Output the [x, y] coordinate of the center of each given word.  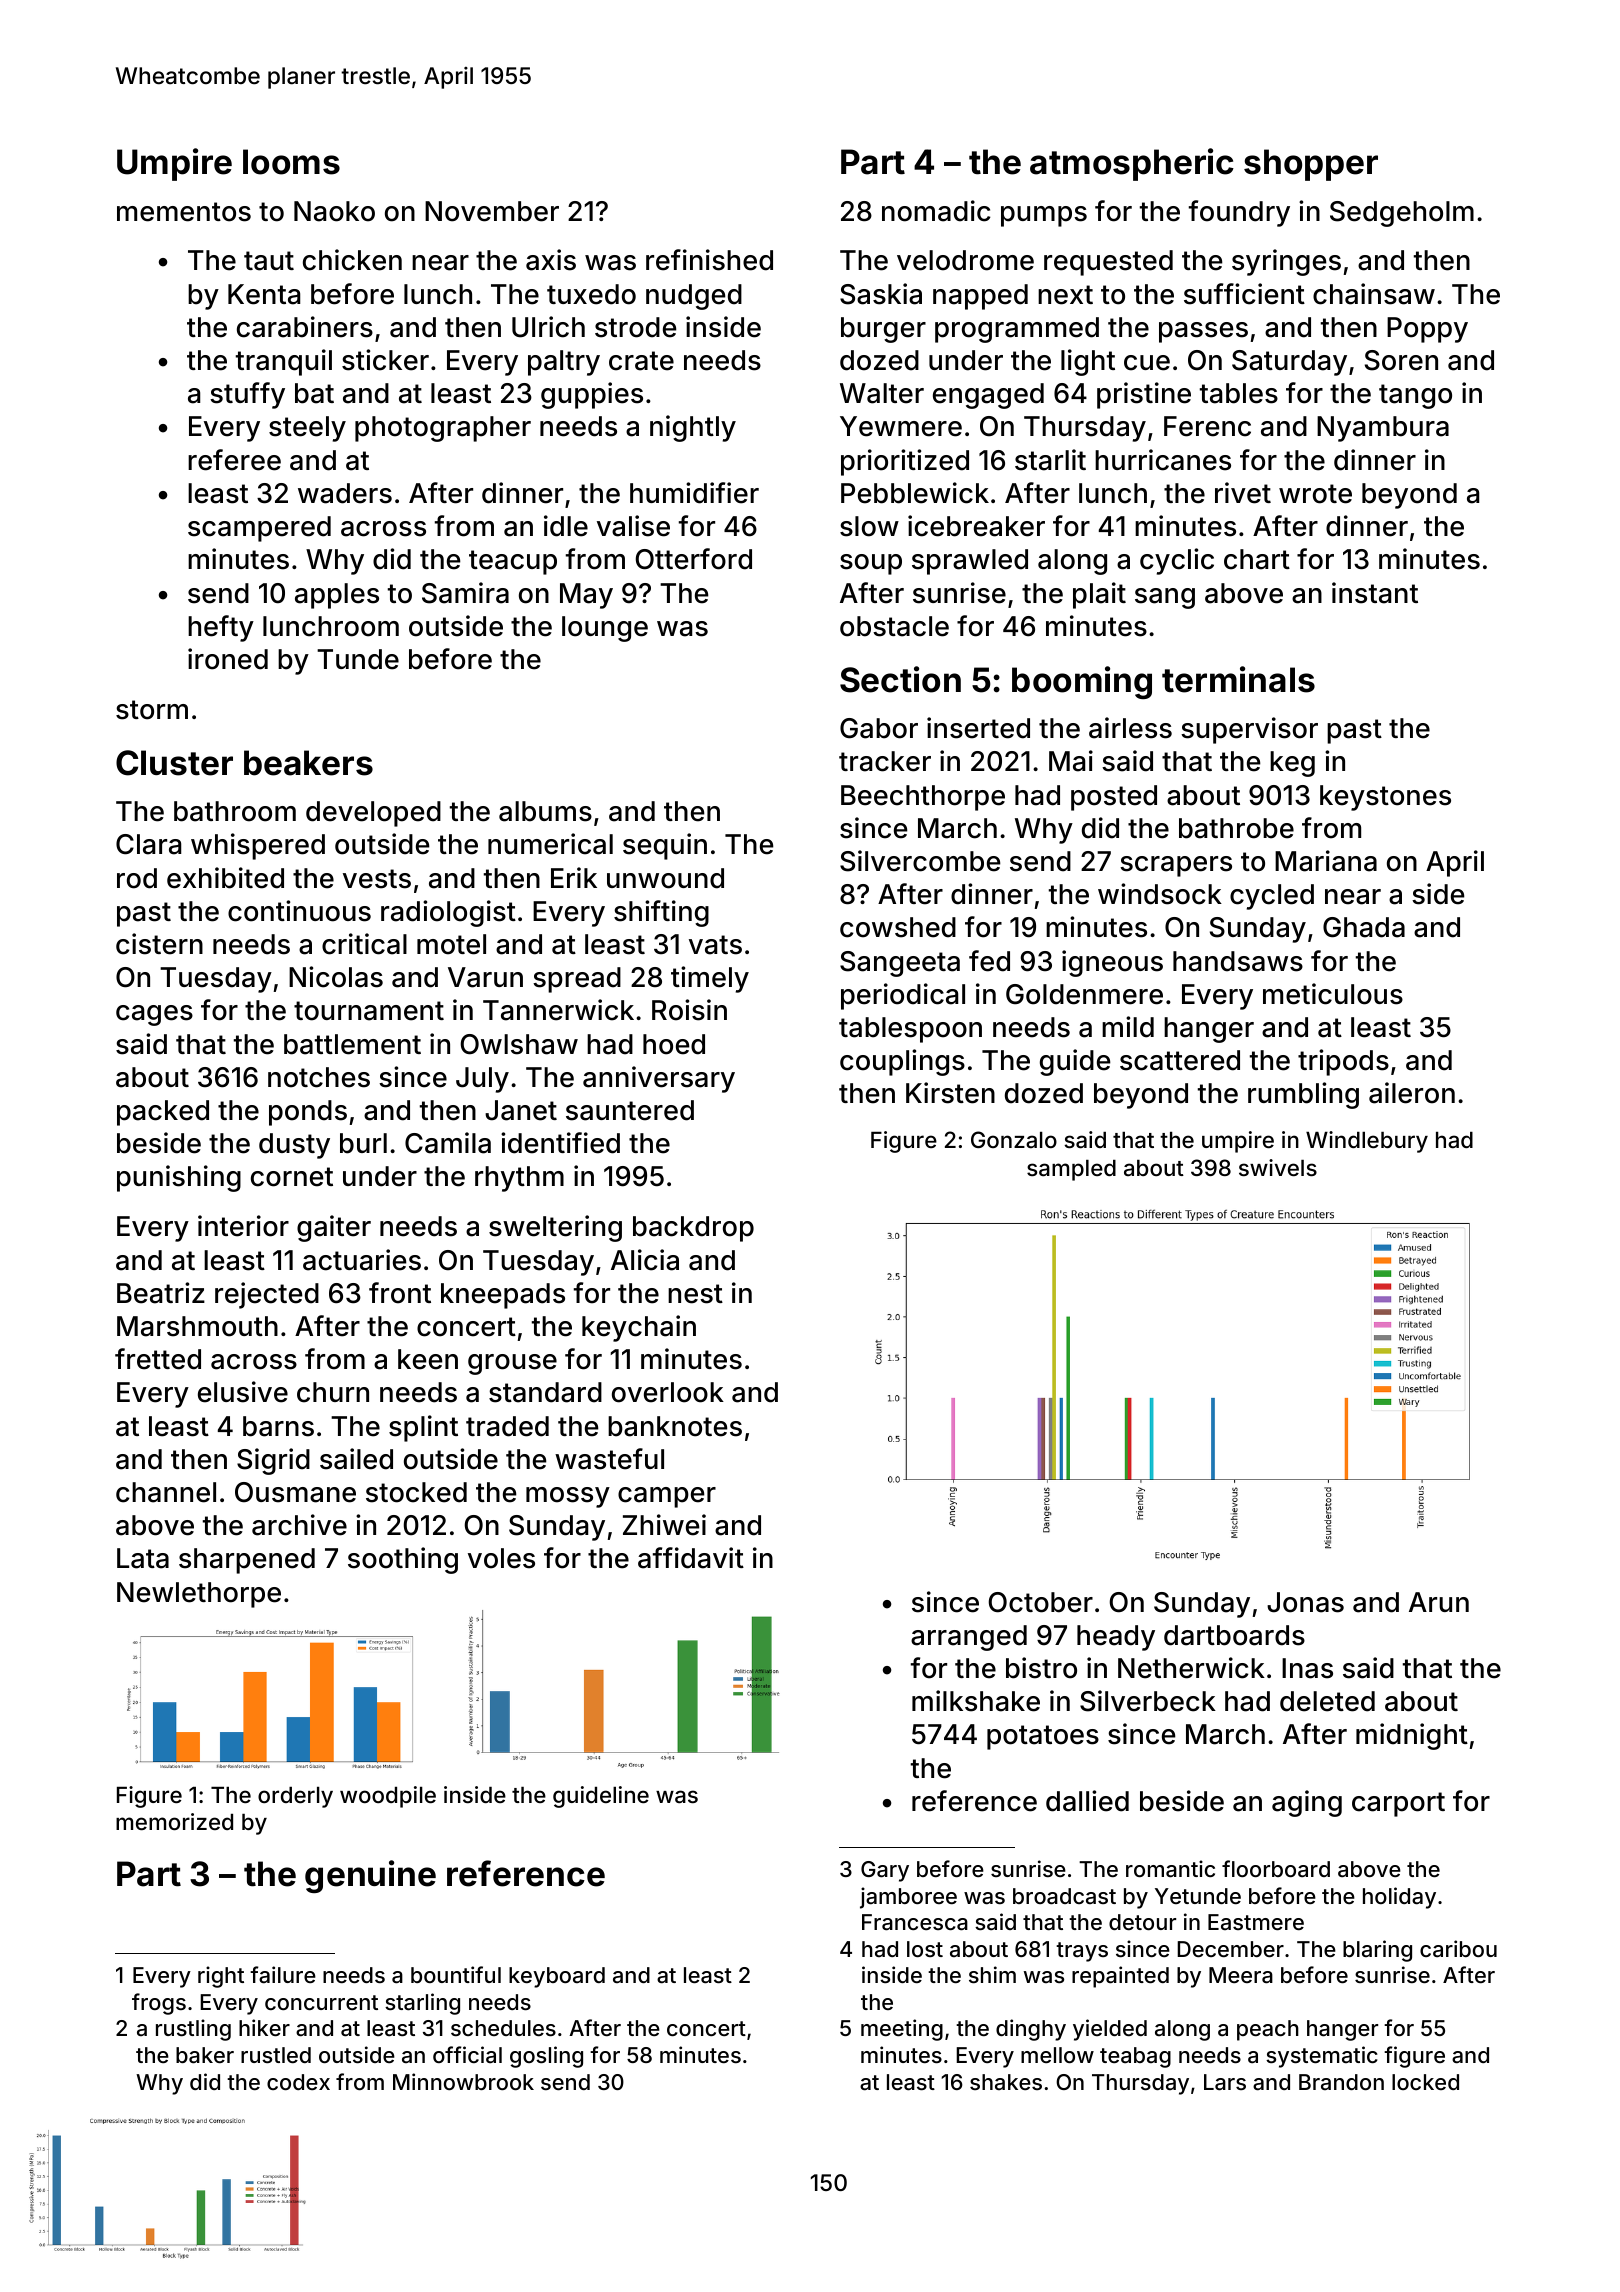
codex [298, 2082]
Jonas [1305, 1602]
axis [551, 260]
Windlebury [1367, 1142]
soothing [403, 1560]
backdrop [693, 1229]
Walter [882, 393]
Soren [1401, 360]
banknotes [675, 1426]
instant [1375, 593]
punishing [179, 1178]
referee [234, 460]
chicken [352, 260]
